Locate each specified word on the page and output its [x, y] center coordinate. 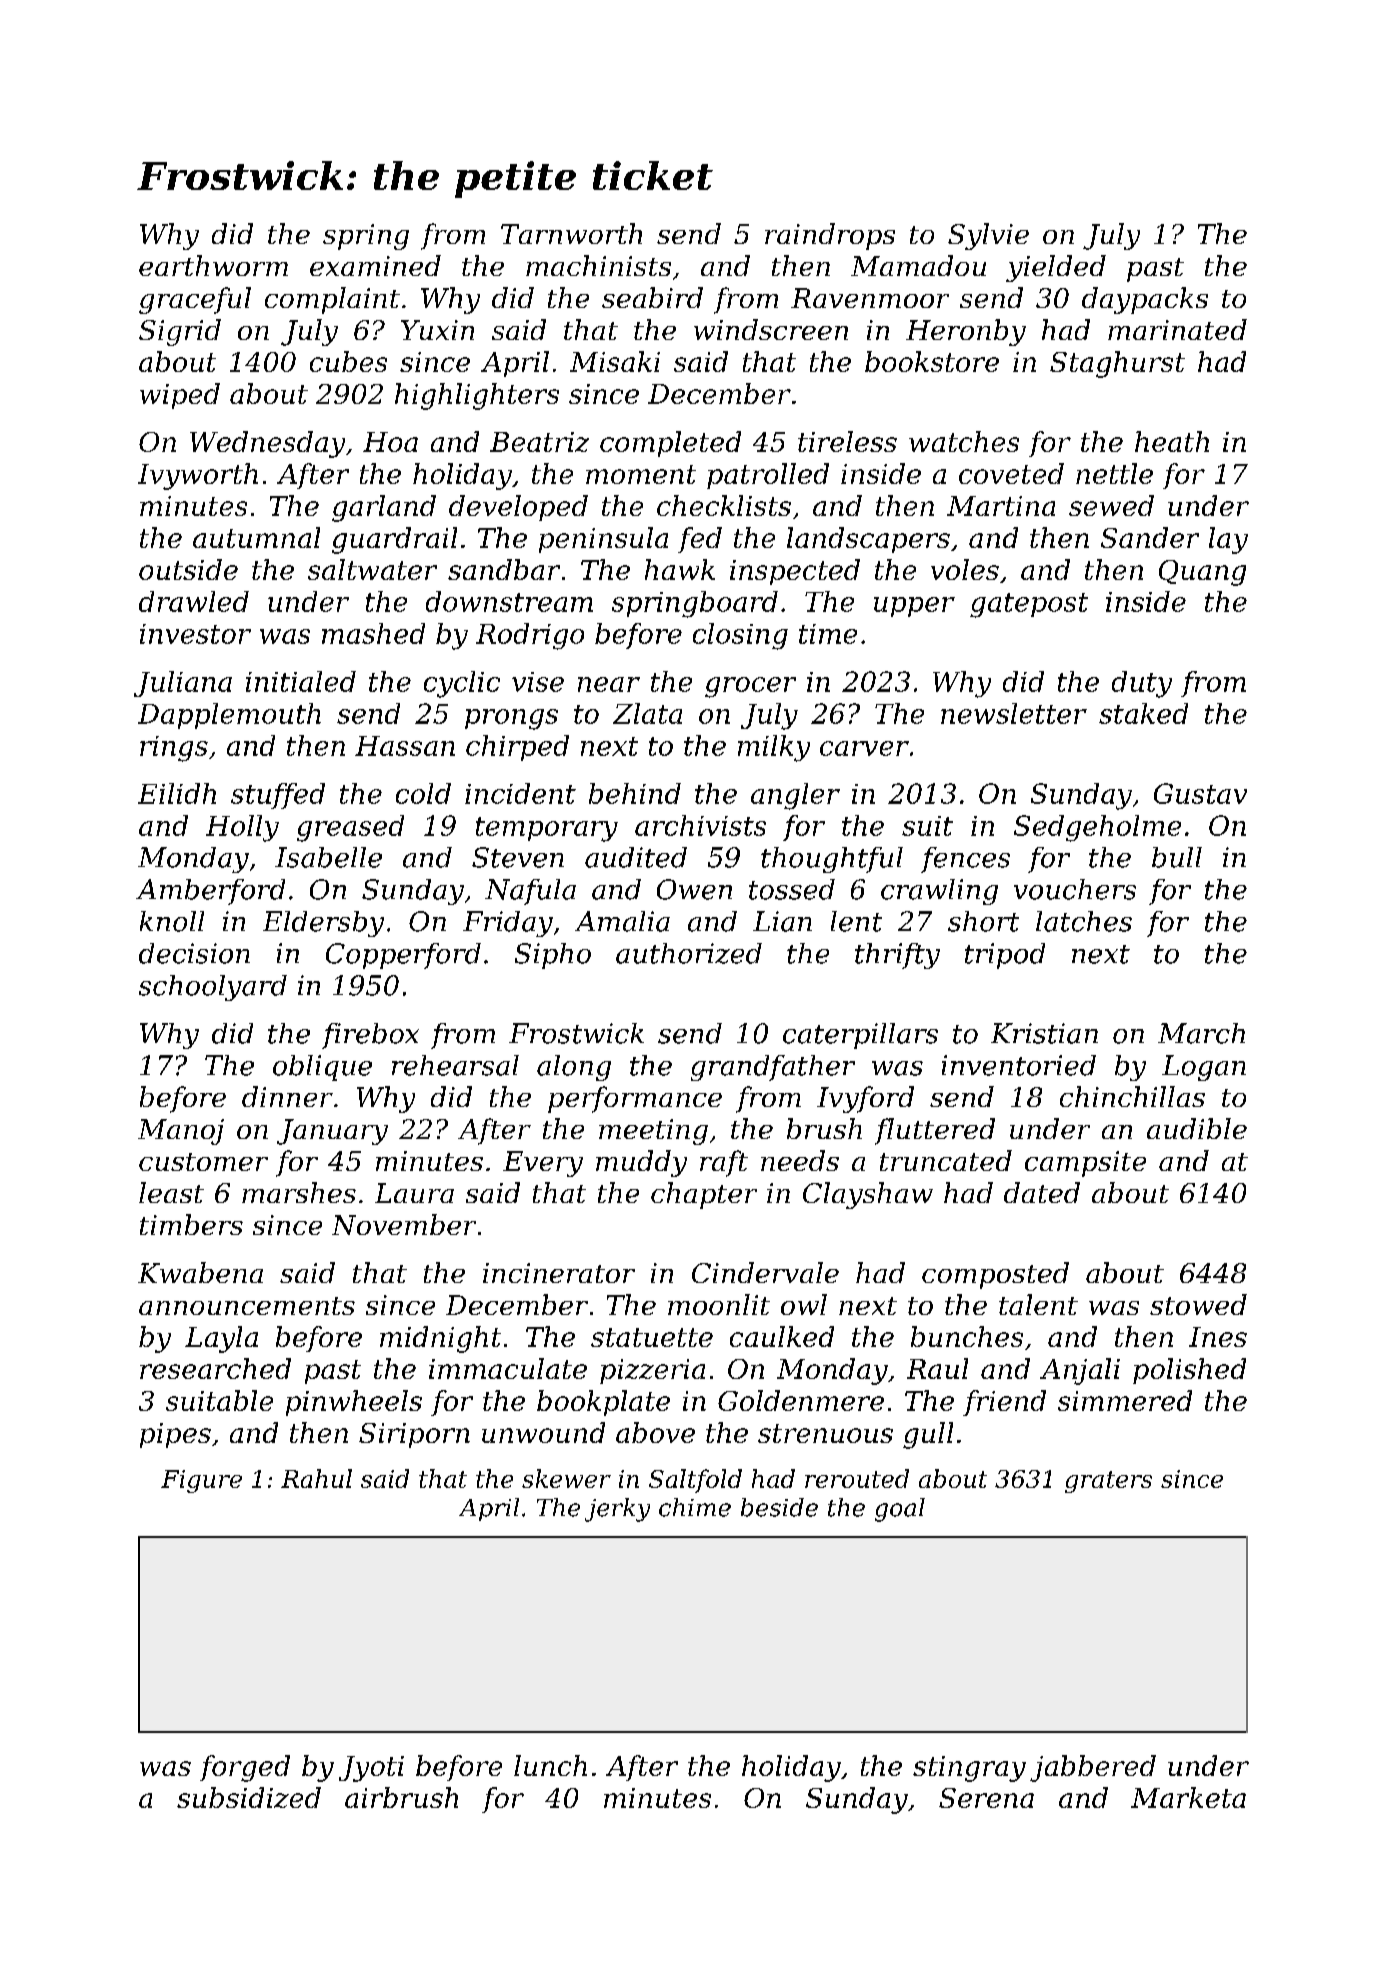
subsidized [249, 1797]
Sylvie [988, 236]
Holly [242, 828]
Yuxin [437, 330]
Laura [414, 1193]
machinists [598, 265]
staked [1143, 713]
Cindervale [765, 1272]
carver [864, 748]
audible [1197, 1128]
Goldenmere [801, 1400]
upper [914, 607]
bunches [967, 1336]
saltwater [372, 569]
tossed [792, 889]
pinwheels [354, 1403]
